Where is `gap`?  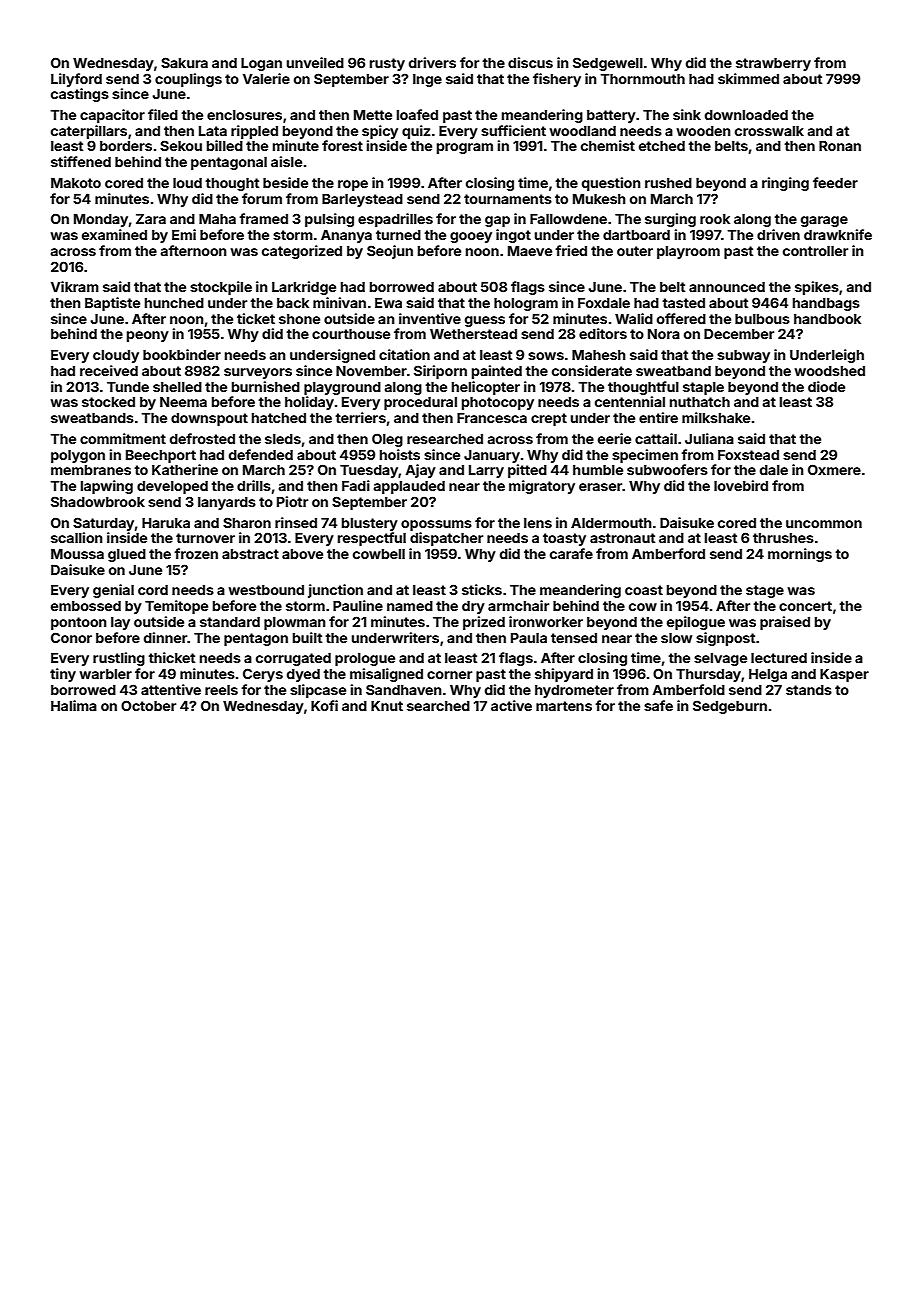
gap is located at coordinates (497, 221).
